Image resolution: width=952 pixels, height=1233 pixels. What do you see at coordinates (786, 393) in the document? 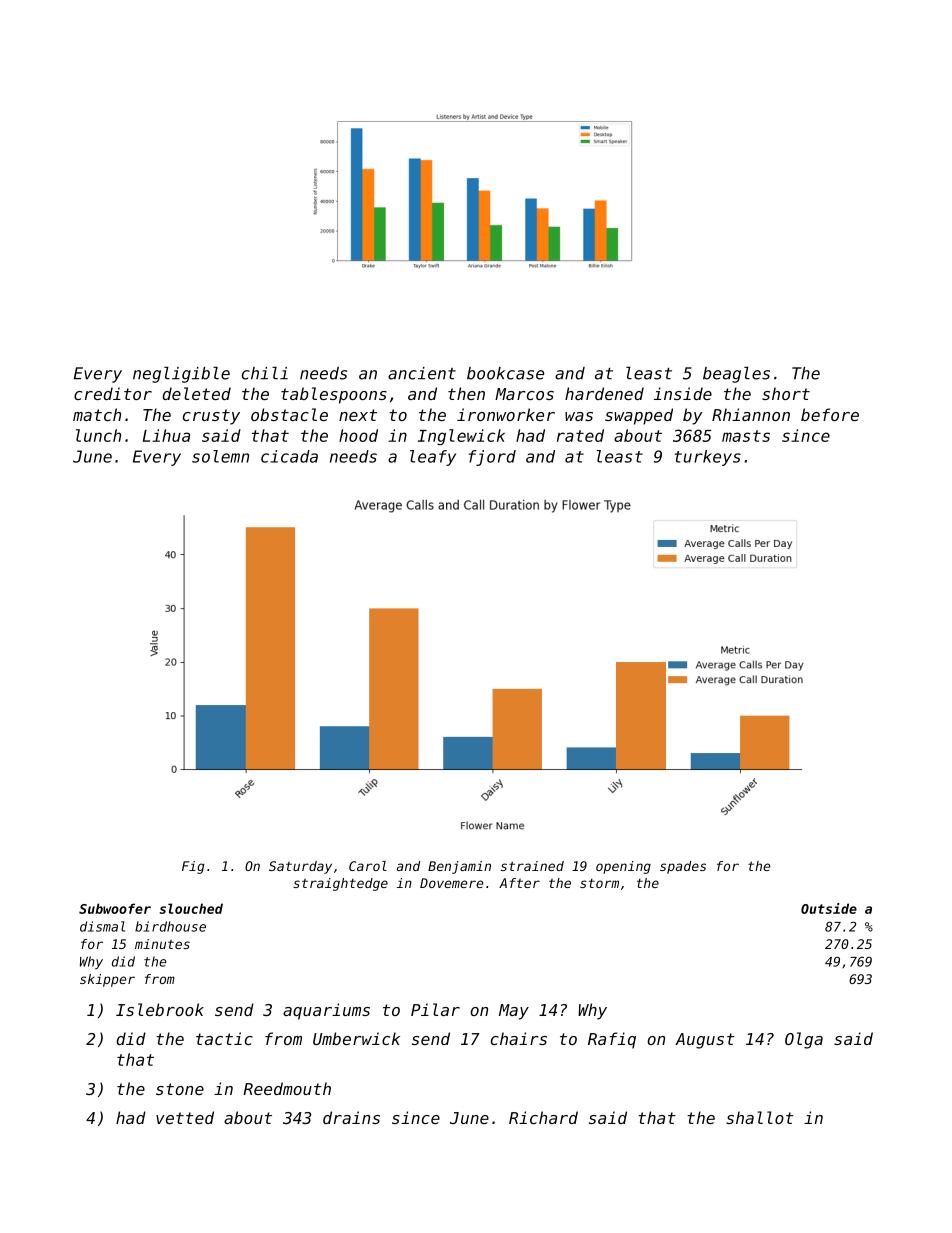
I see `short` at bounding box center [786, 393].
